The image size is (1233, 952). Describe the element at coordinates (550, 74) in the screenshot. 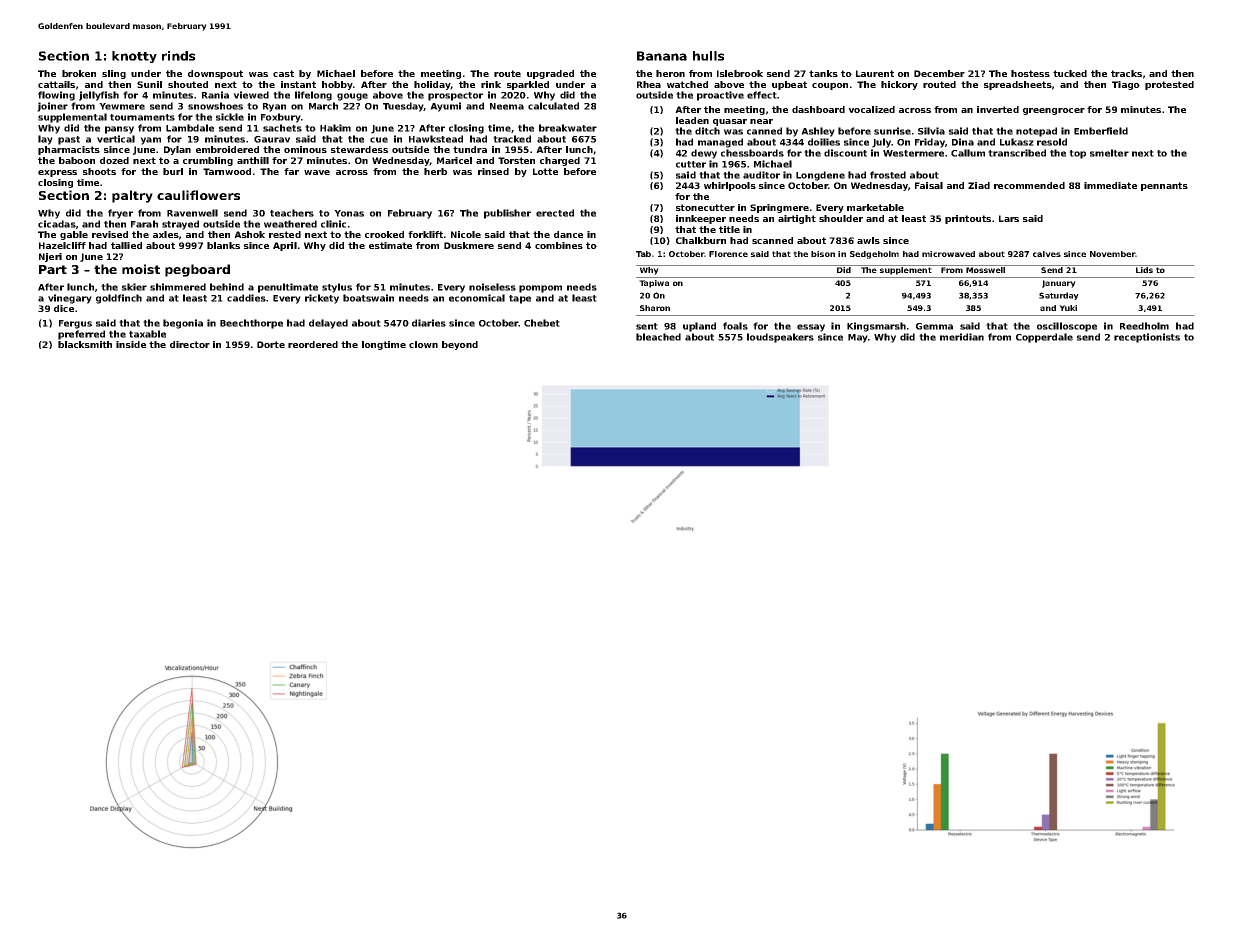

I see `upgraded` at that location.
